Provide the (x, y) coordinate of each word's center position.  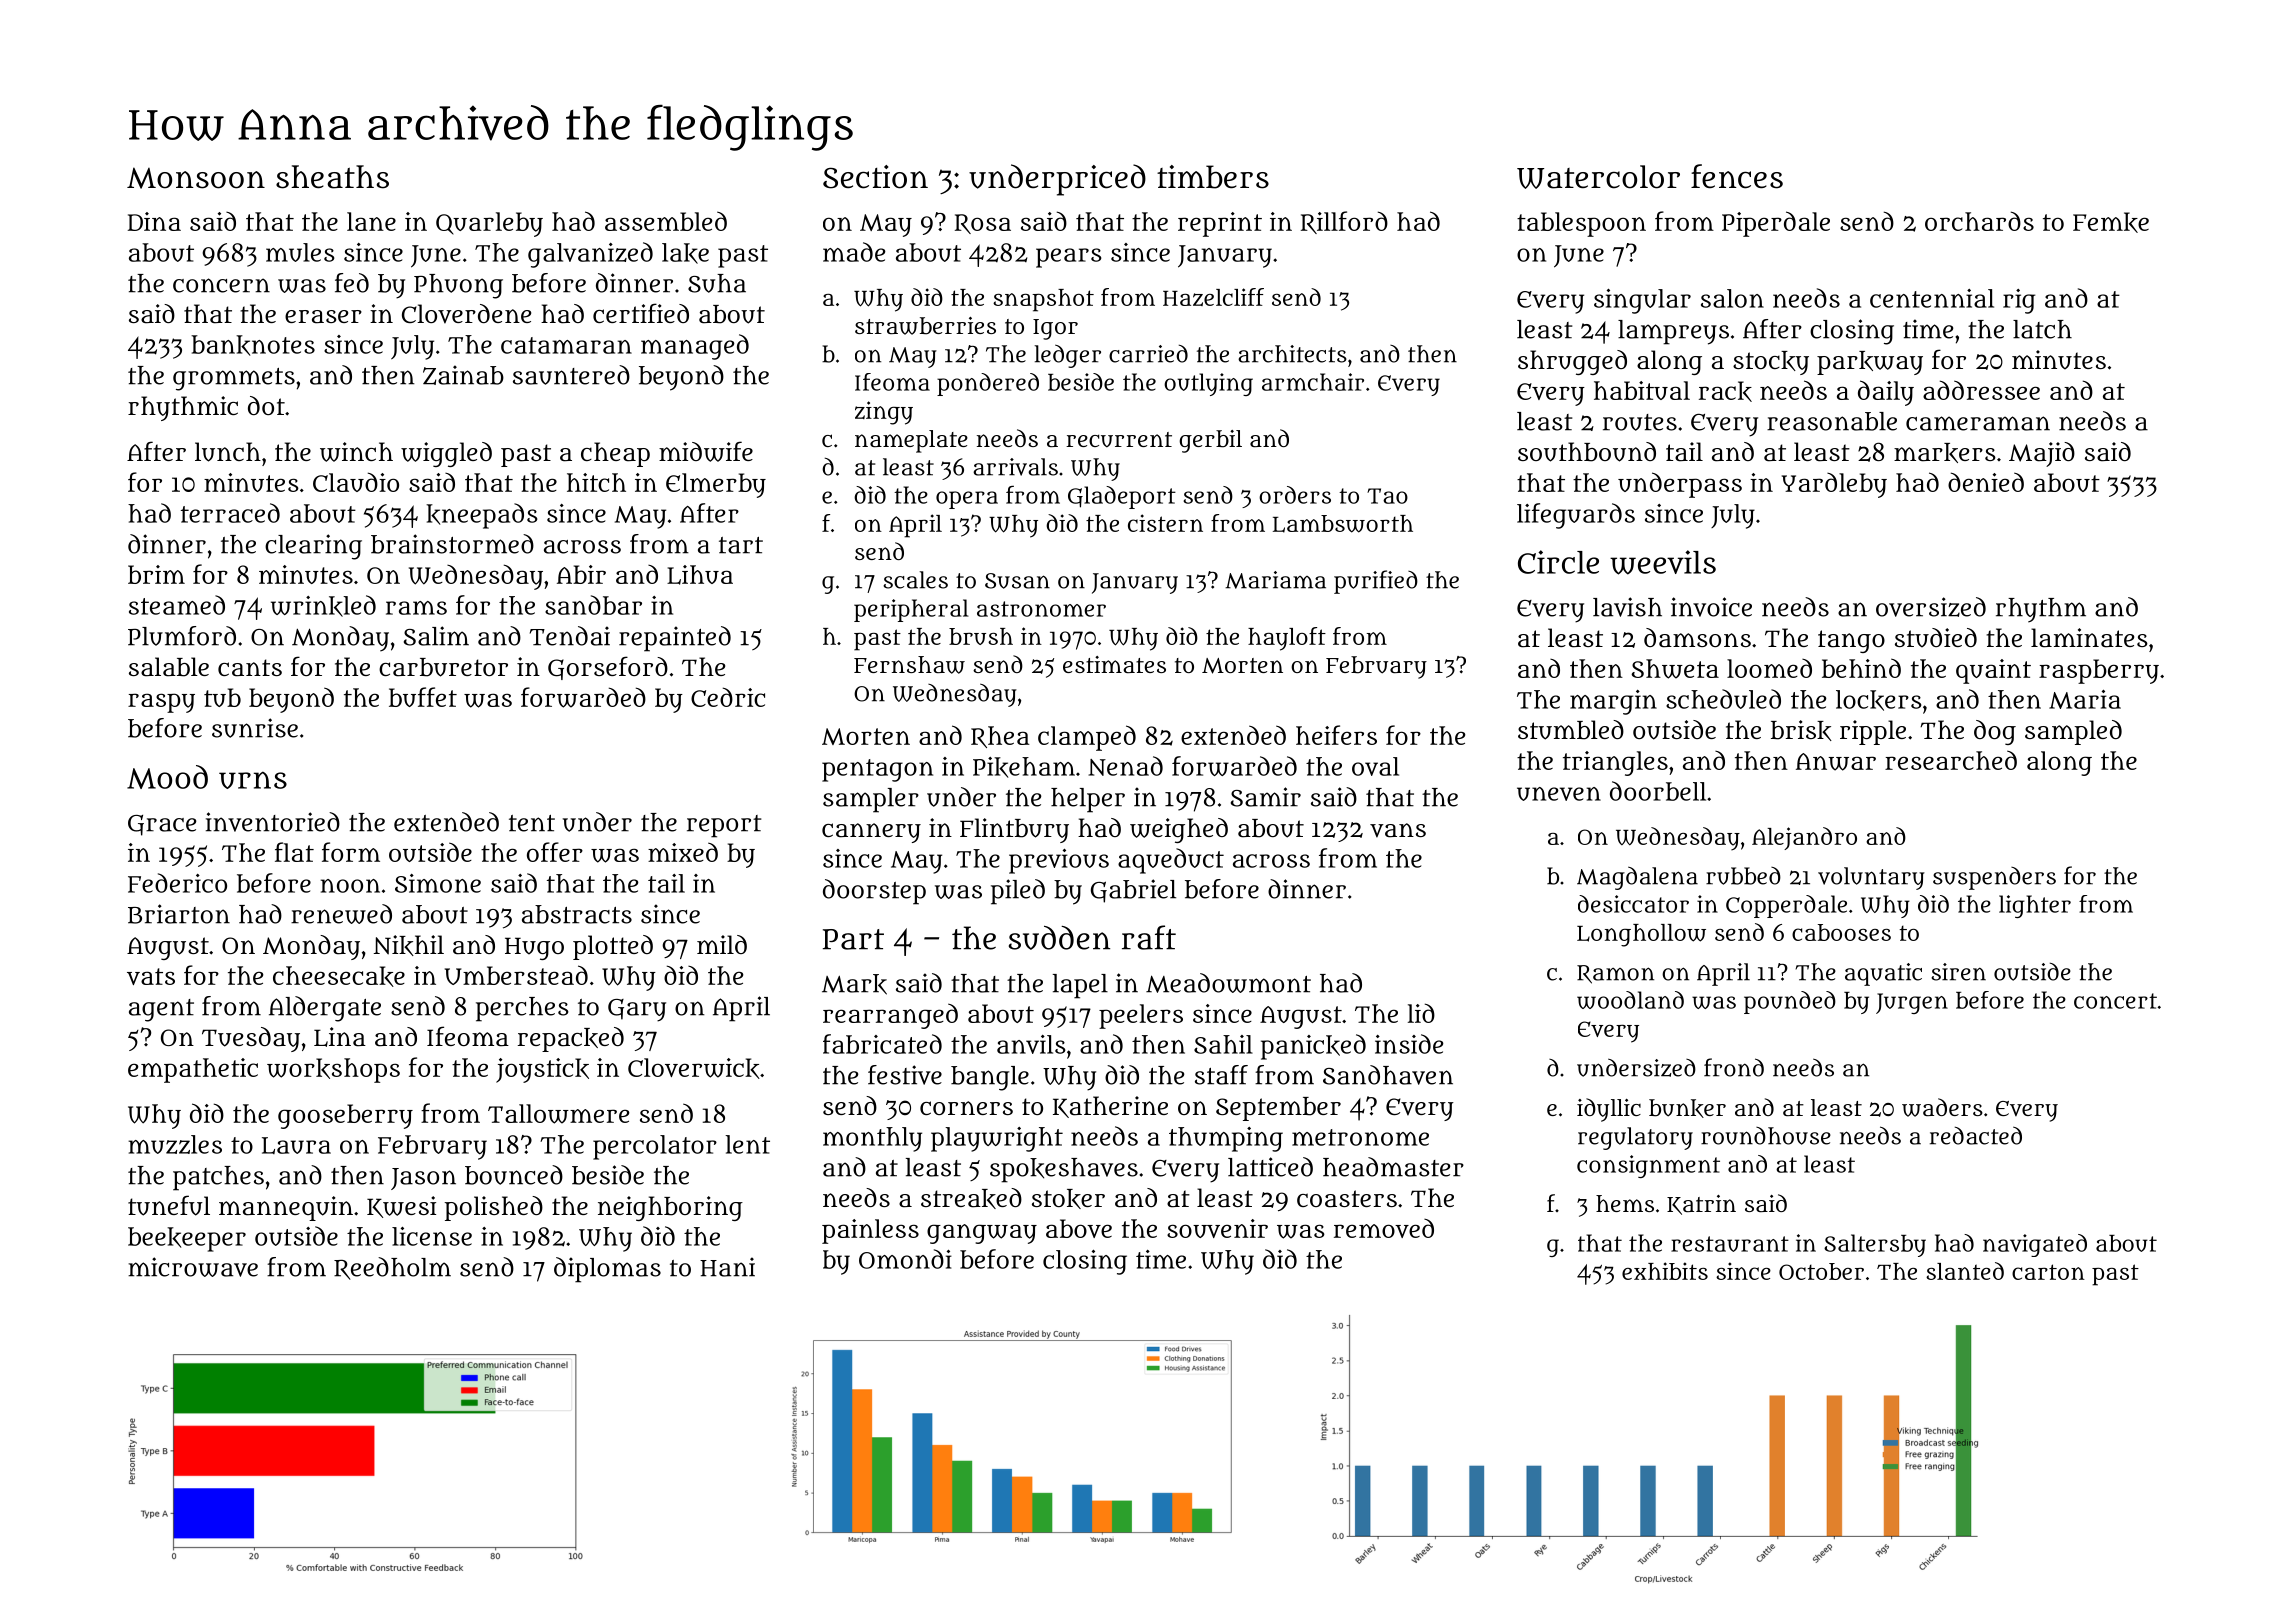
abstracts (577, 914)
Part (853, 939)
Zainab (463, 375)
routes (1640, 422)
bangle (990, 1078)
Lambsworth (1343, 524)
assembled (666, 221)
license (432, 1236)
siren (1958, 972)
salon (1732, 298)
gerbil (1210, 441)
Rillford (1344, 222)
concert (2115, 1001)
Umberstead (516, 975)
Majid (2042, 454)
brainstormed (452, 544)
